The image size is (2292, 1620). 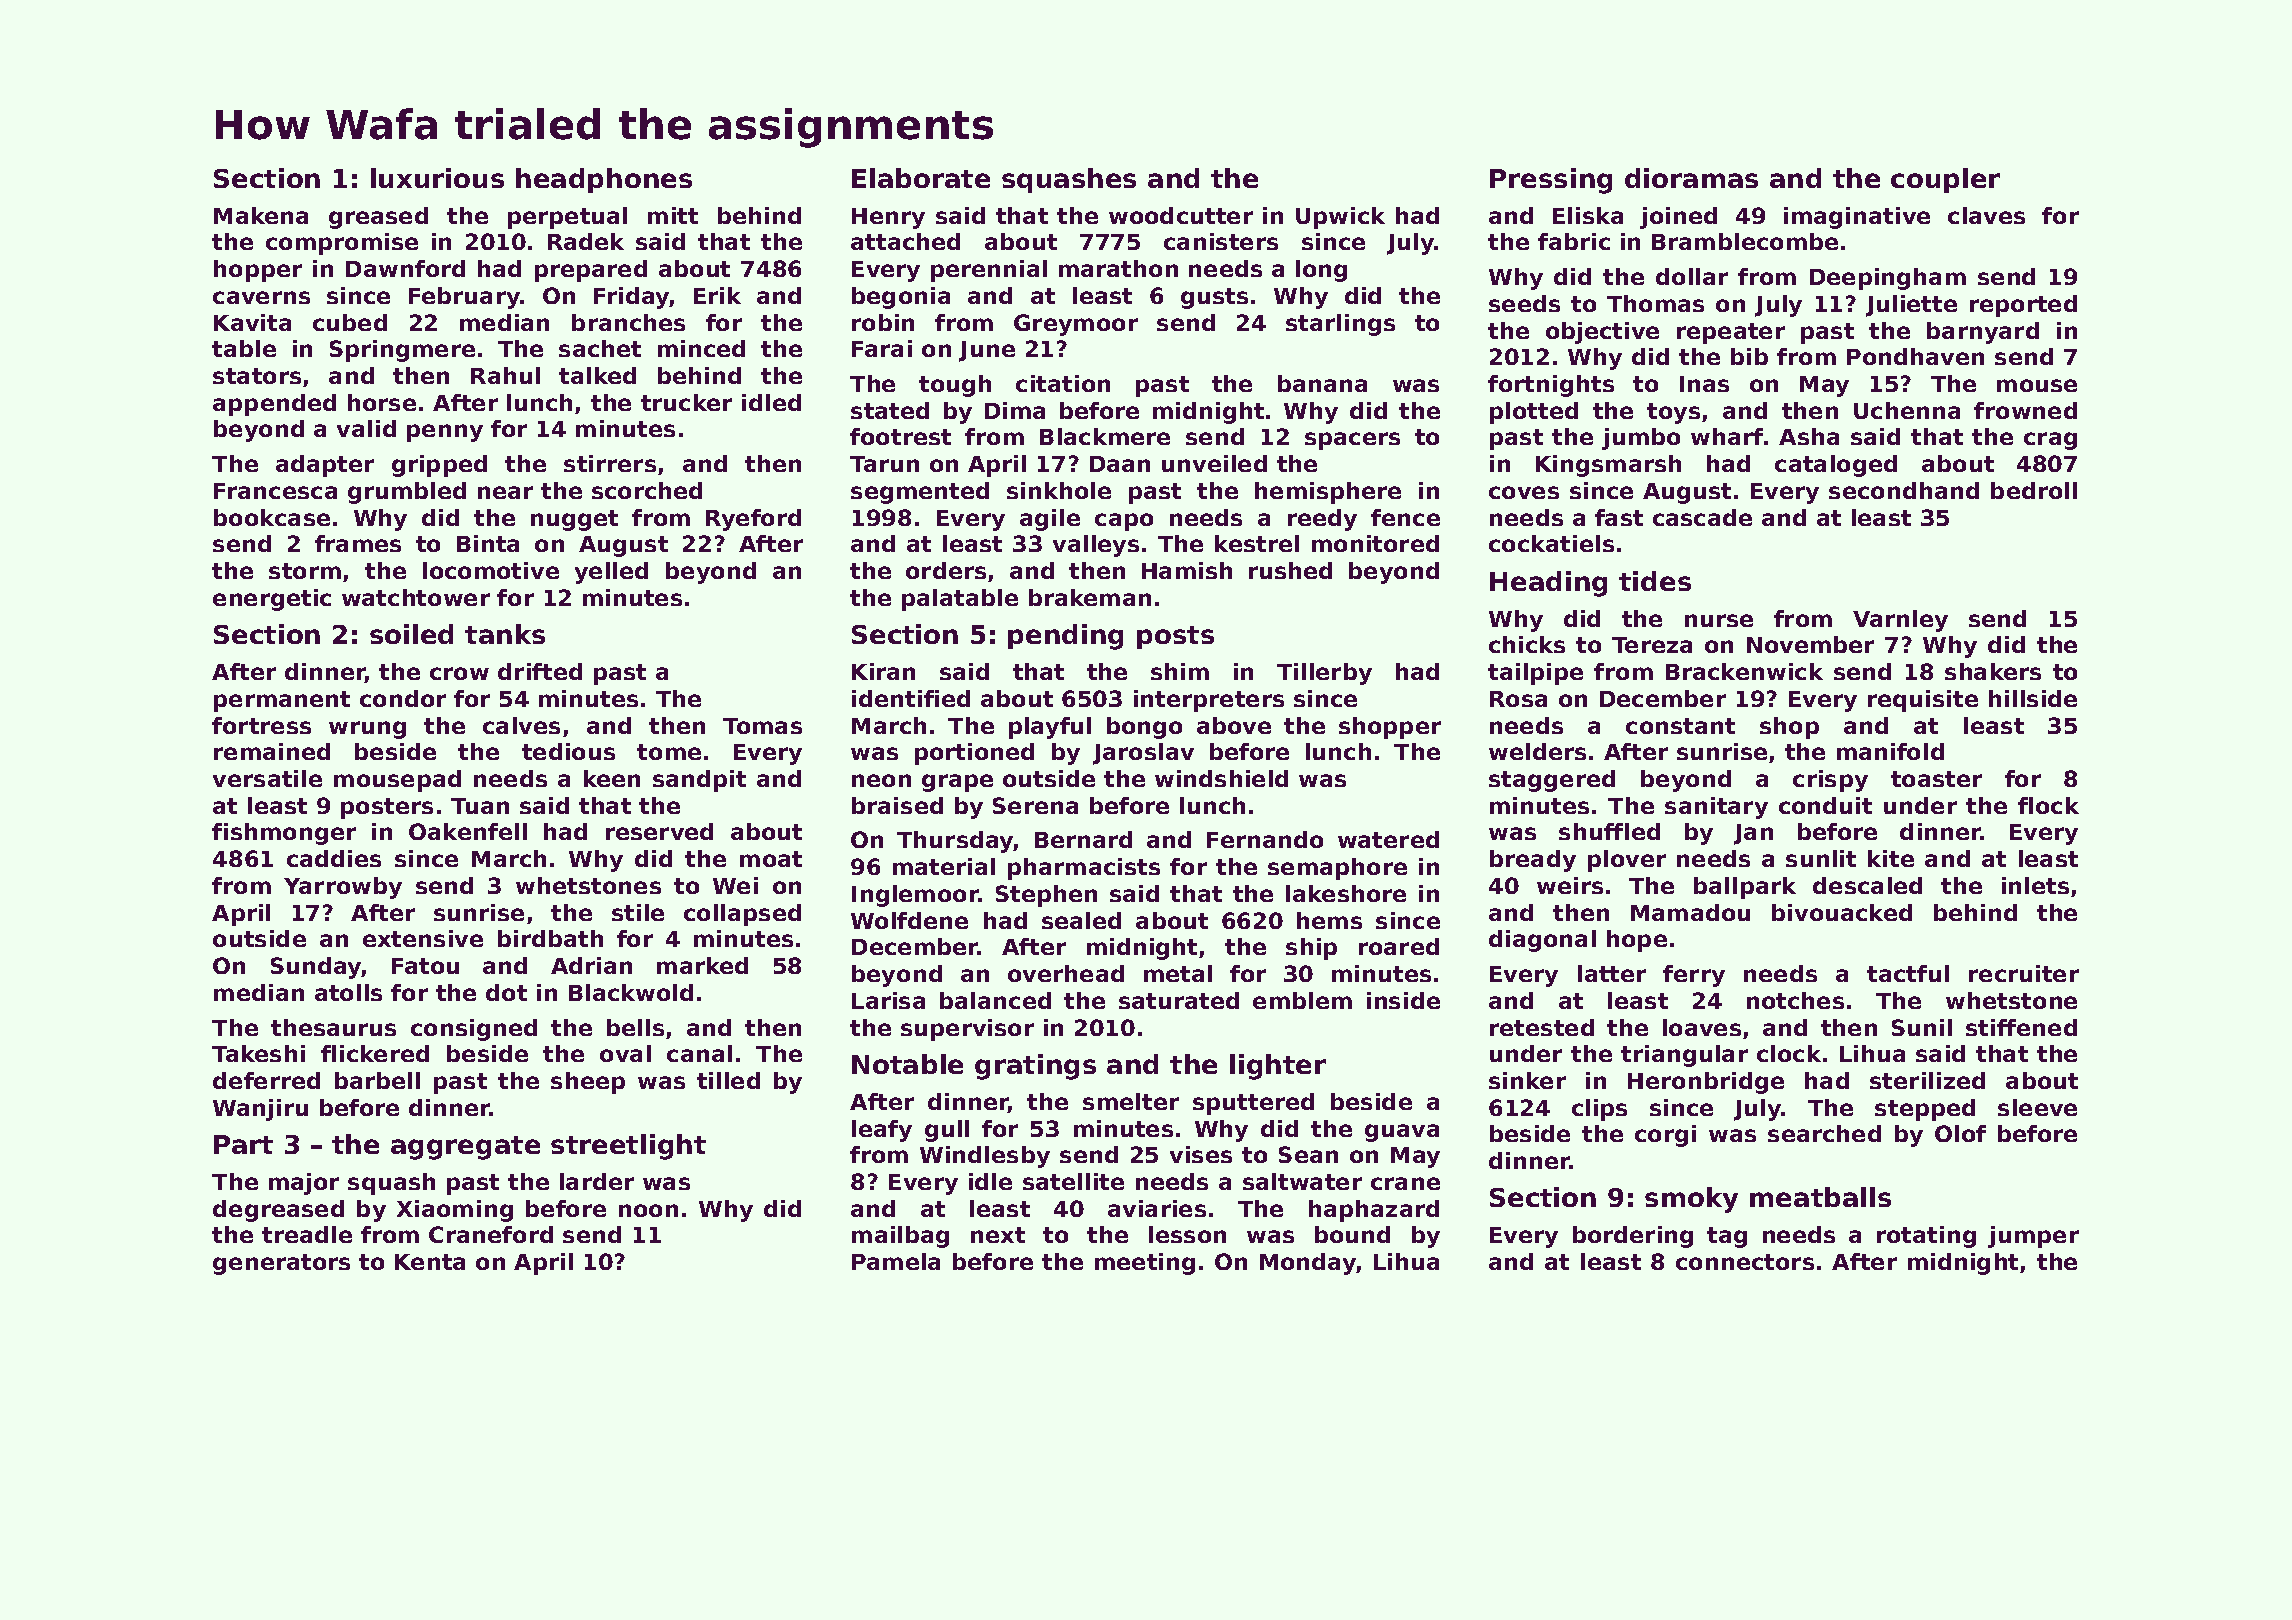 I want to click on dioramas, so click(x=1691, y=178).
